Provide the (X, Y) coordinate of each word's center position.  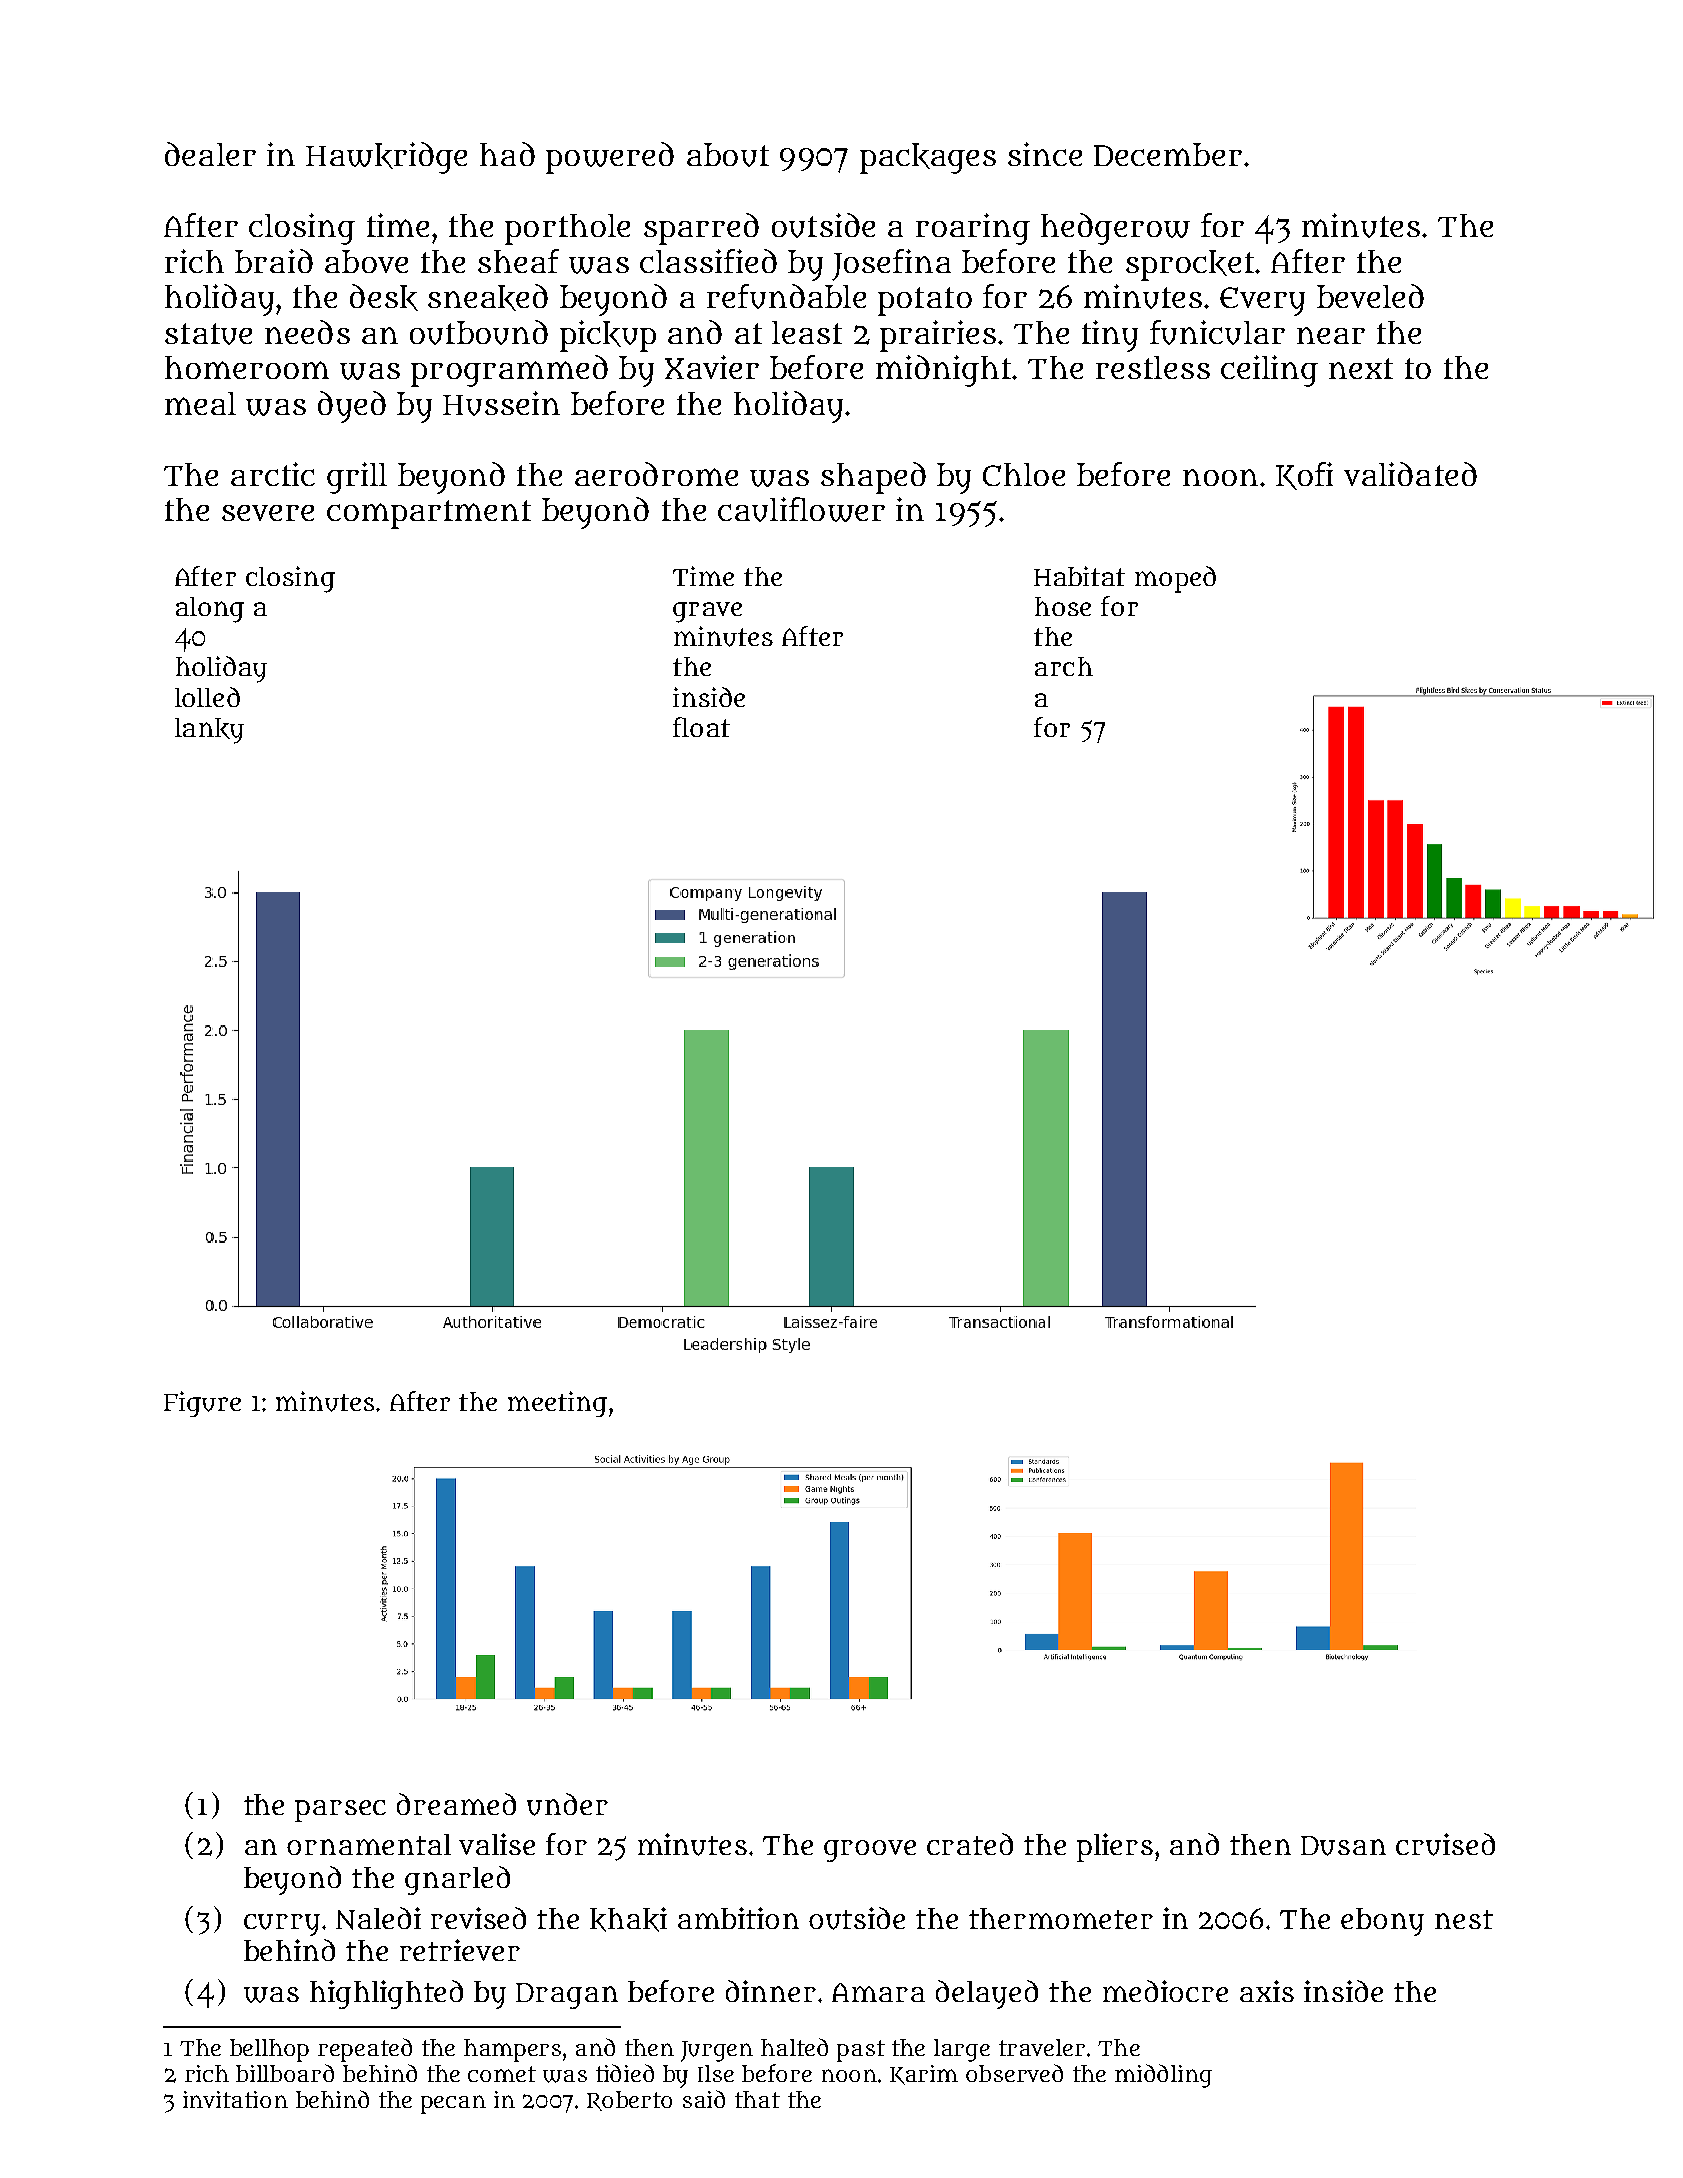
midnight (943, 371)
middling (1163, 2076)
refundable (786, 296)
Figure (202, 1404)
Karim (924, 2075)
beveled (1370, 296)
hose (1063, 606)
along (210, 610)
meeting (557, 1404)
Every (1262, 301)
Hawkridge (386, 158)
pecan (453, 2104)
